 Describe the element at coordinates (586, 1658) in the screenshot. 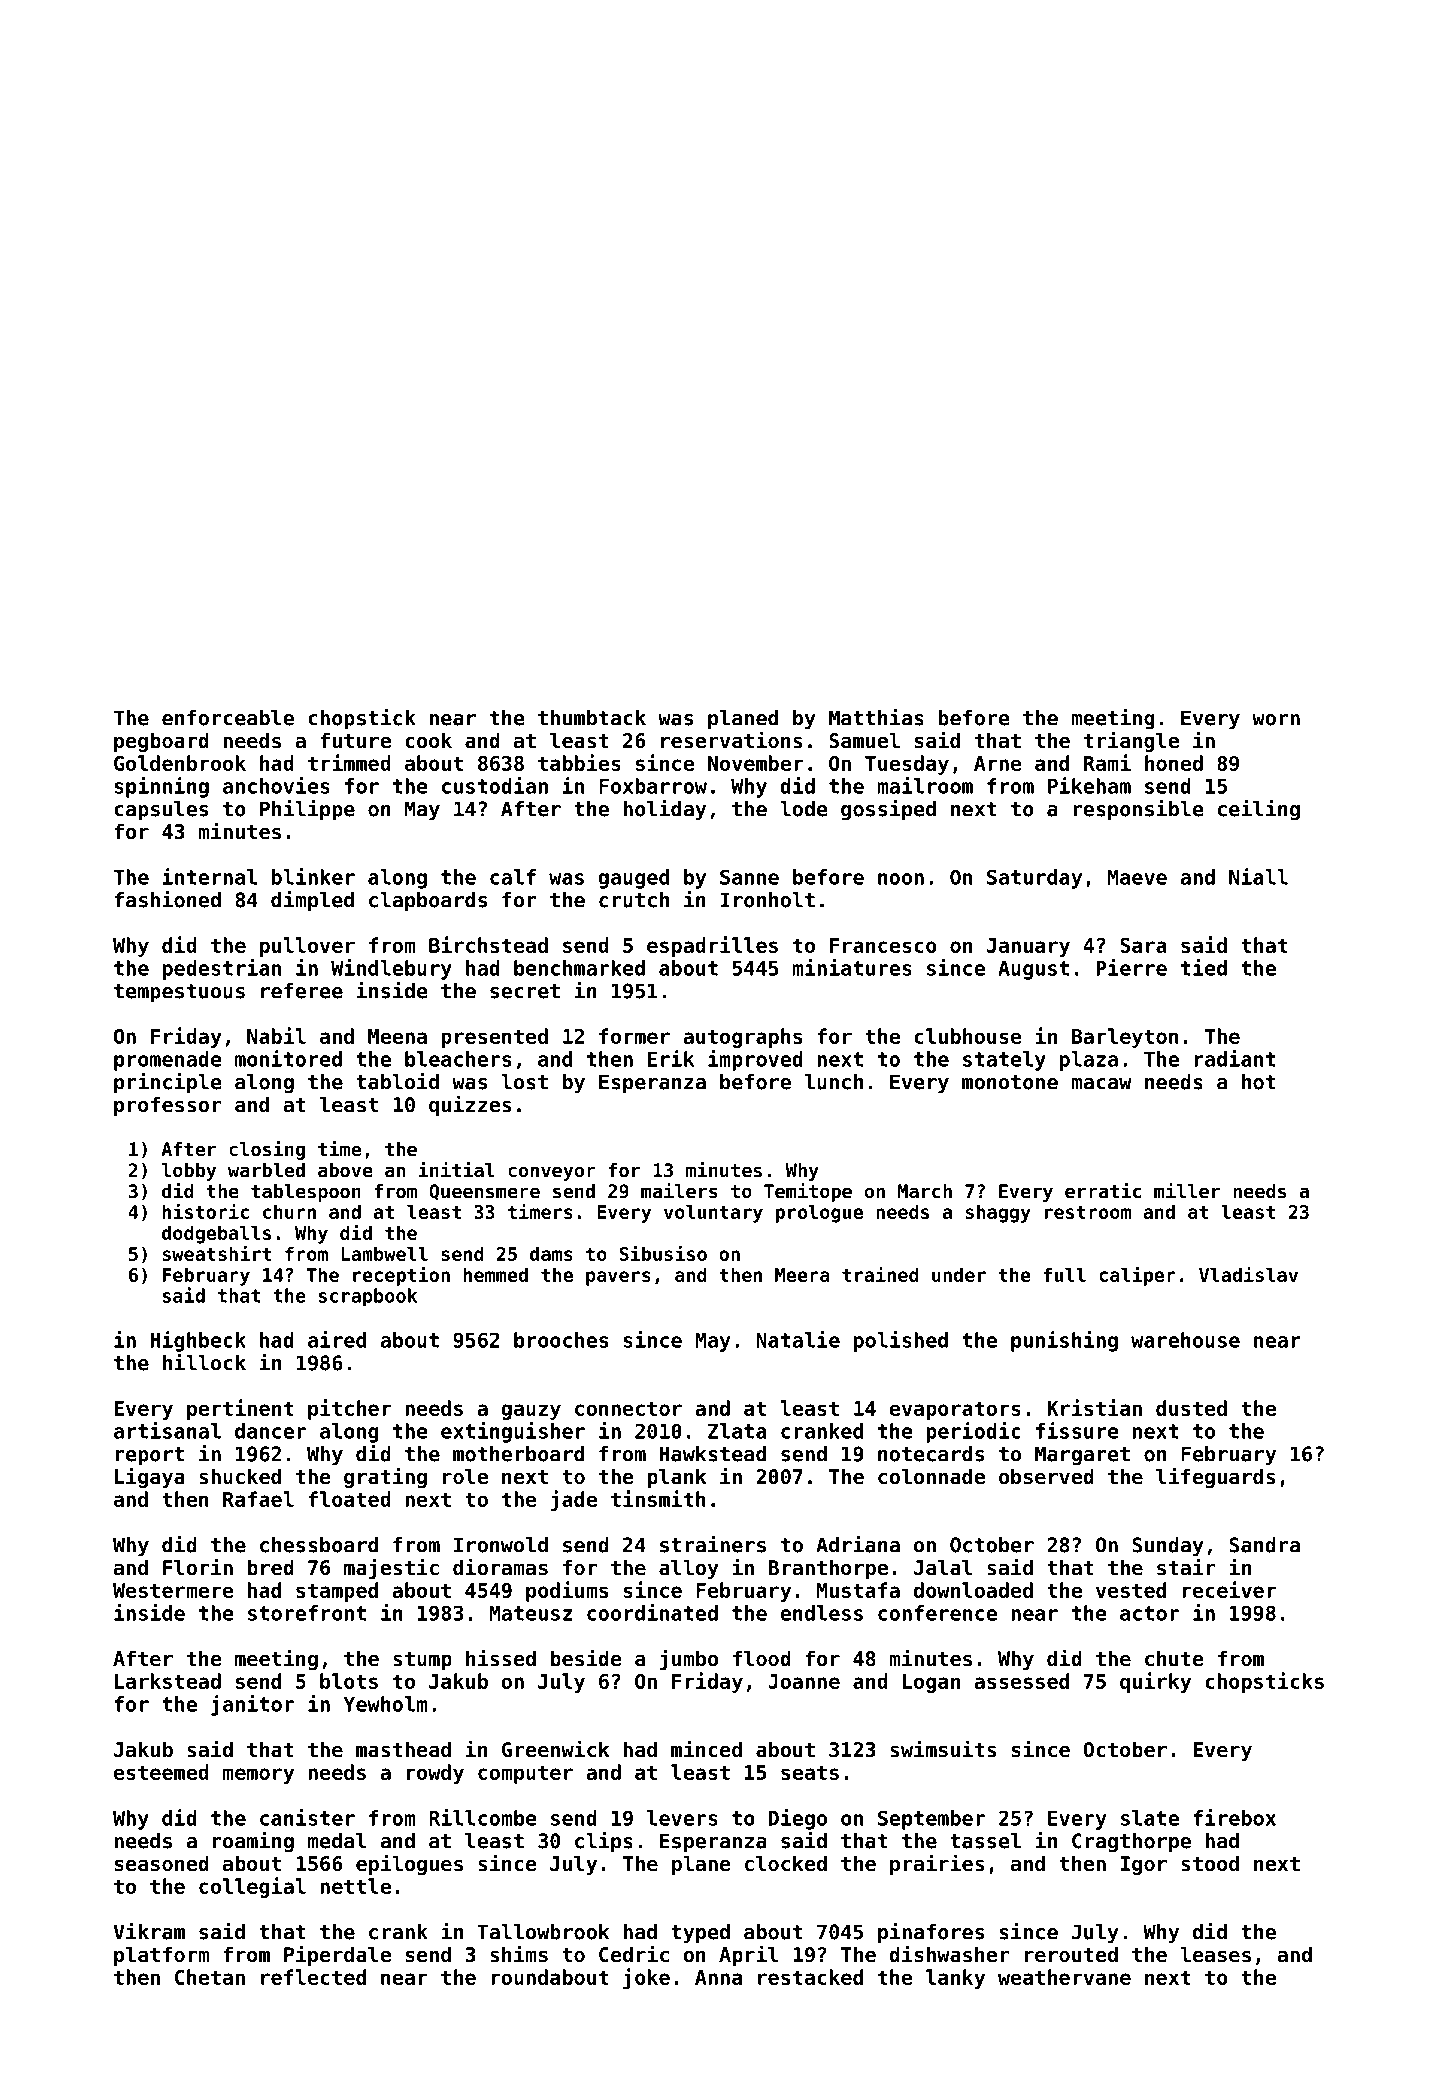

I see `beside` at that location.
